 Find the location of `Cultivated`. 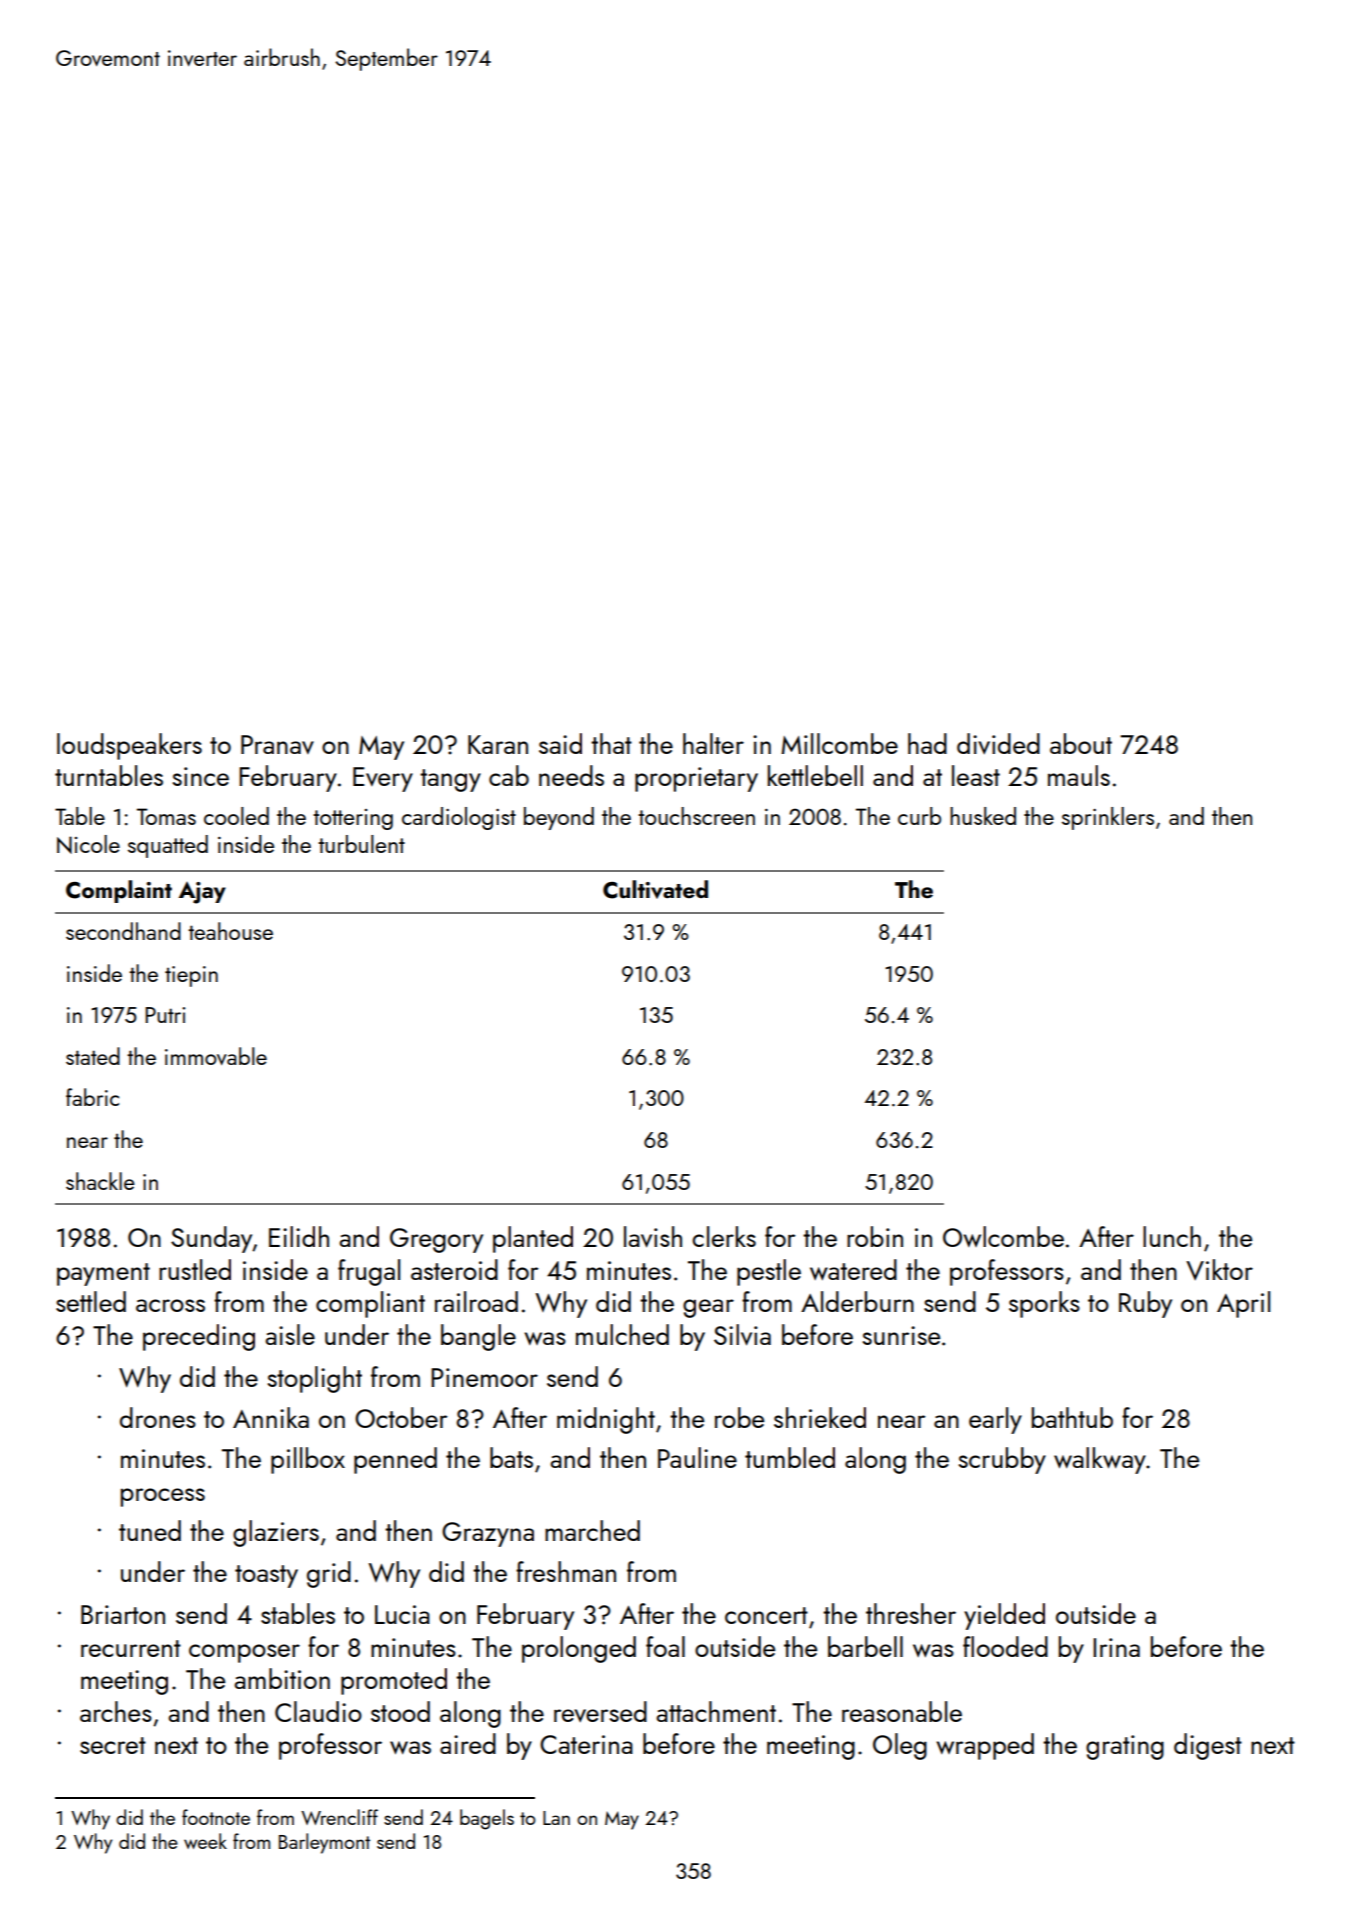

Cultivated is located at coordinates (655, 889).
